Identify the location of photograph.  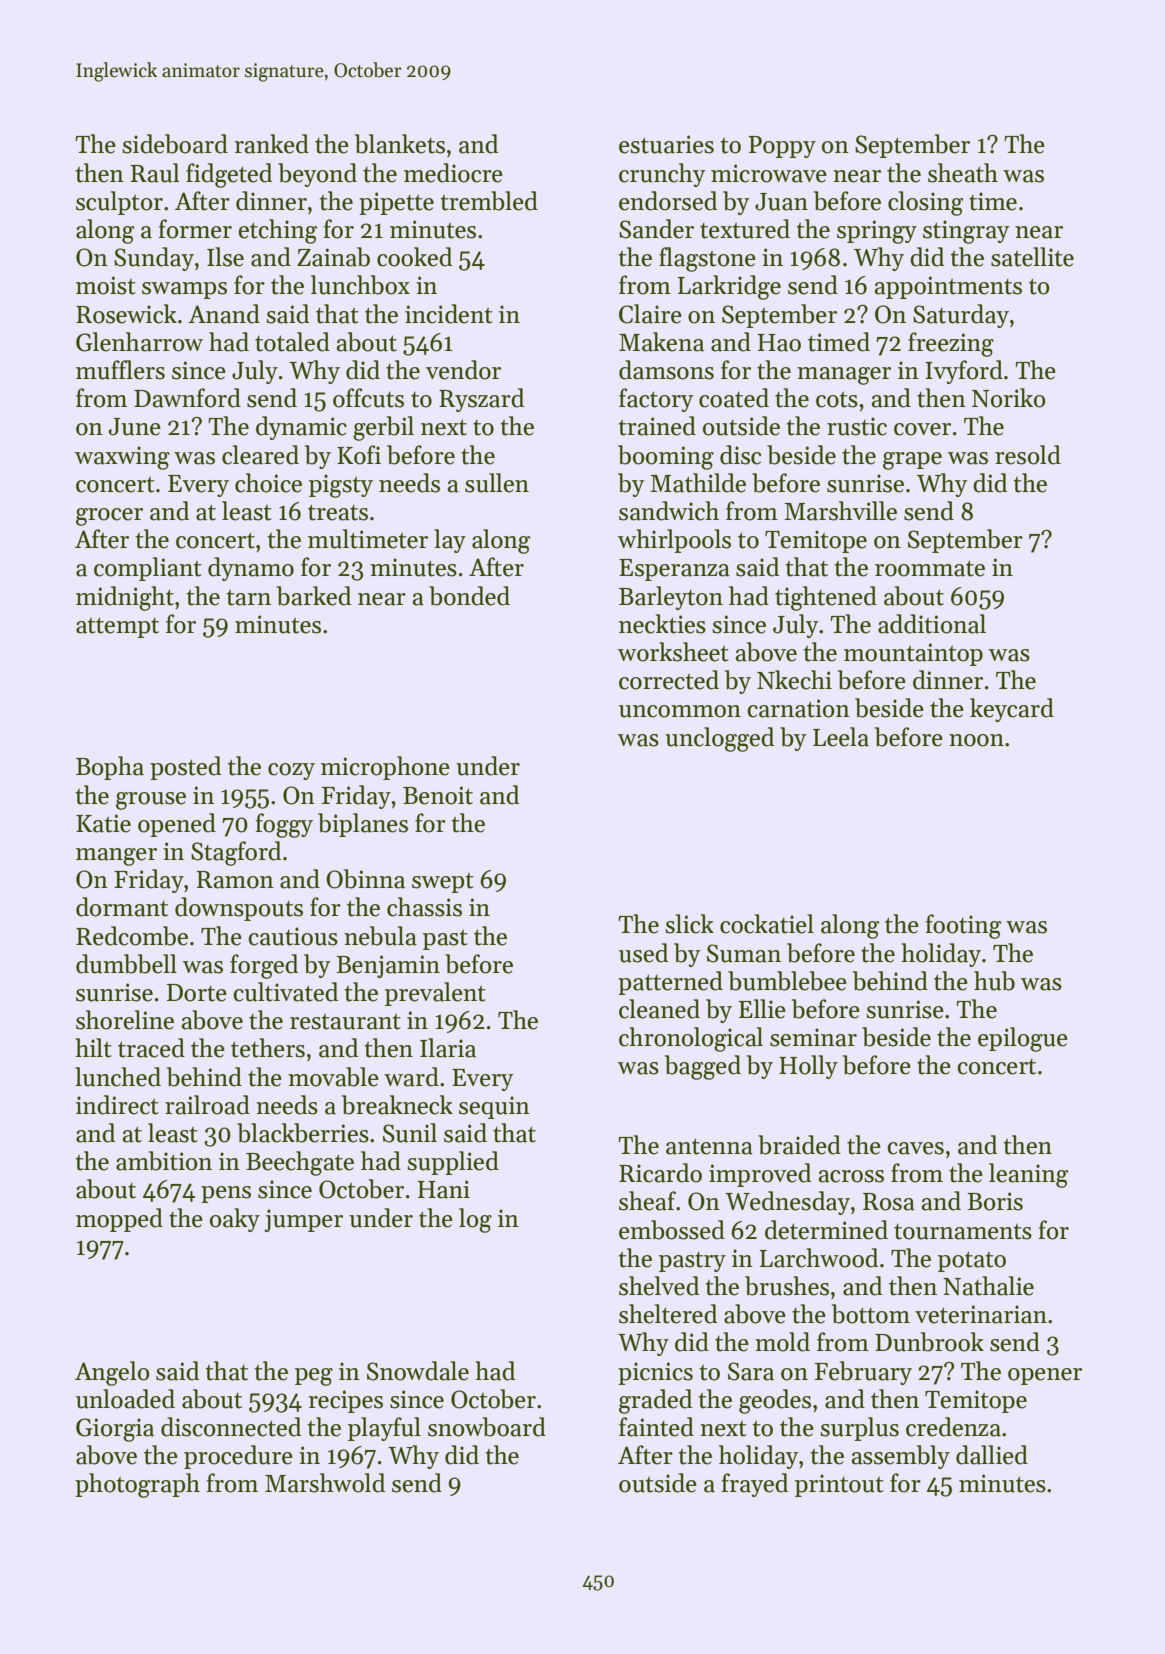
(137, 1485).
